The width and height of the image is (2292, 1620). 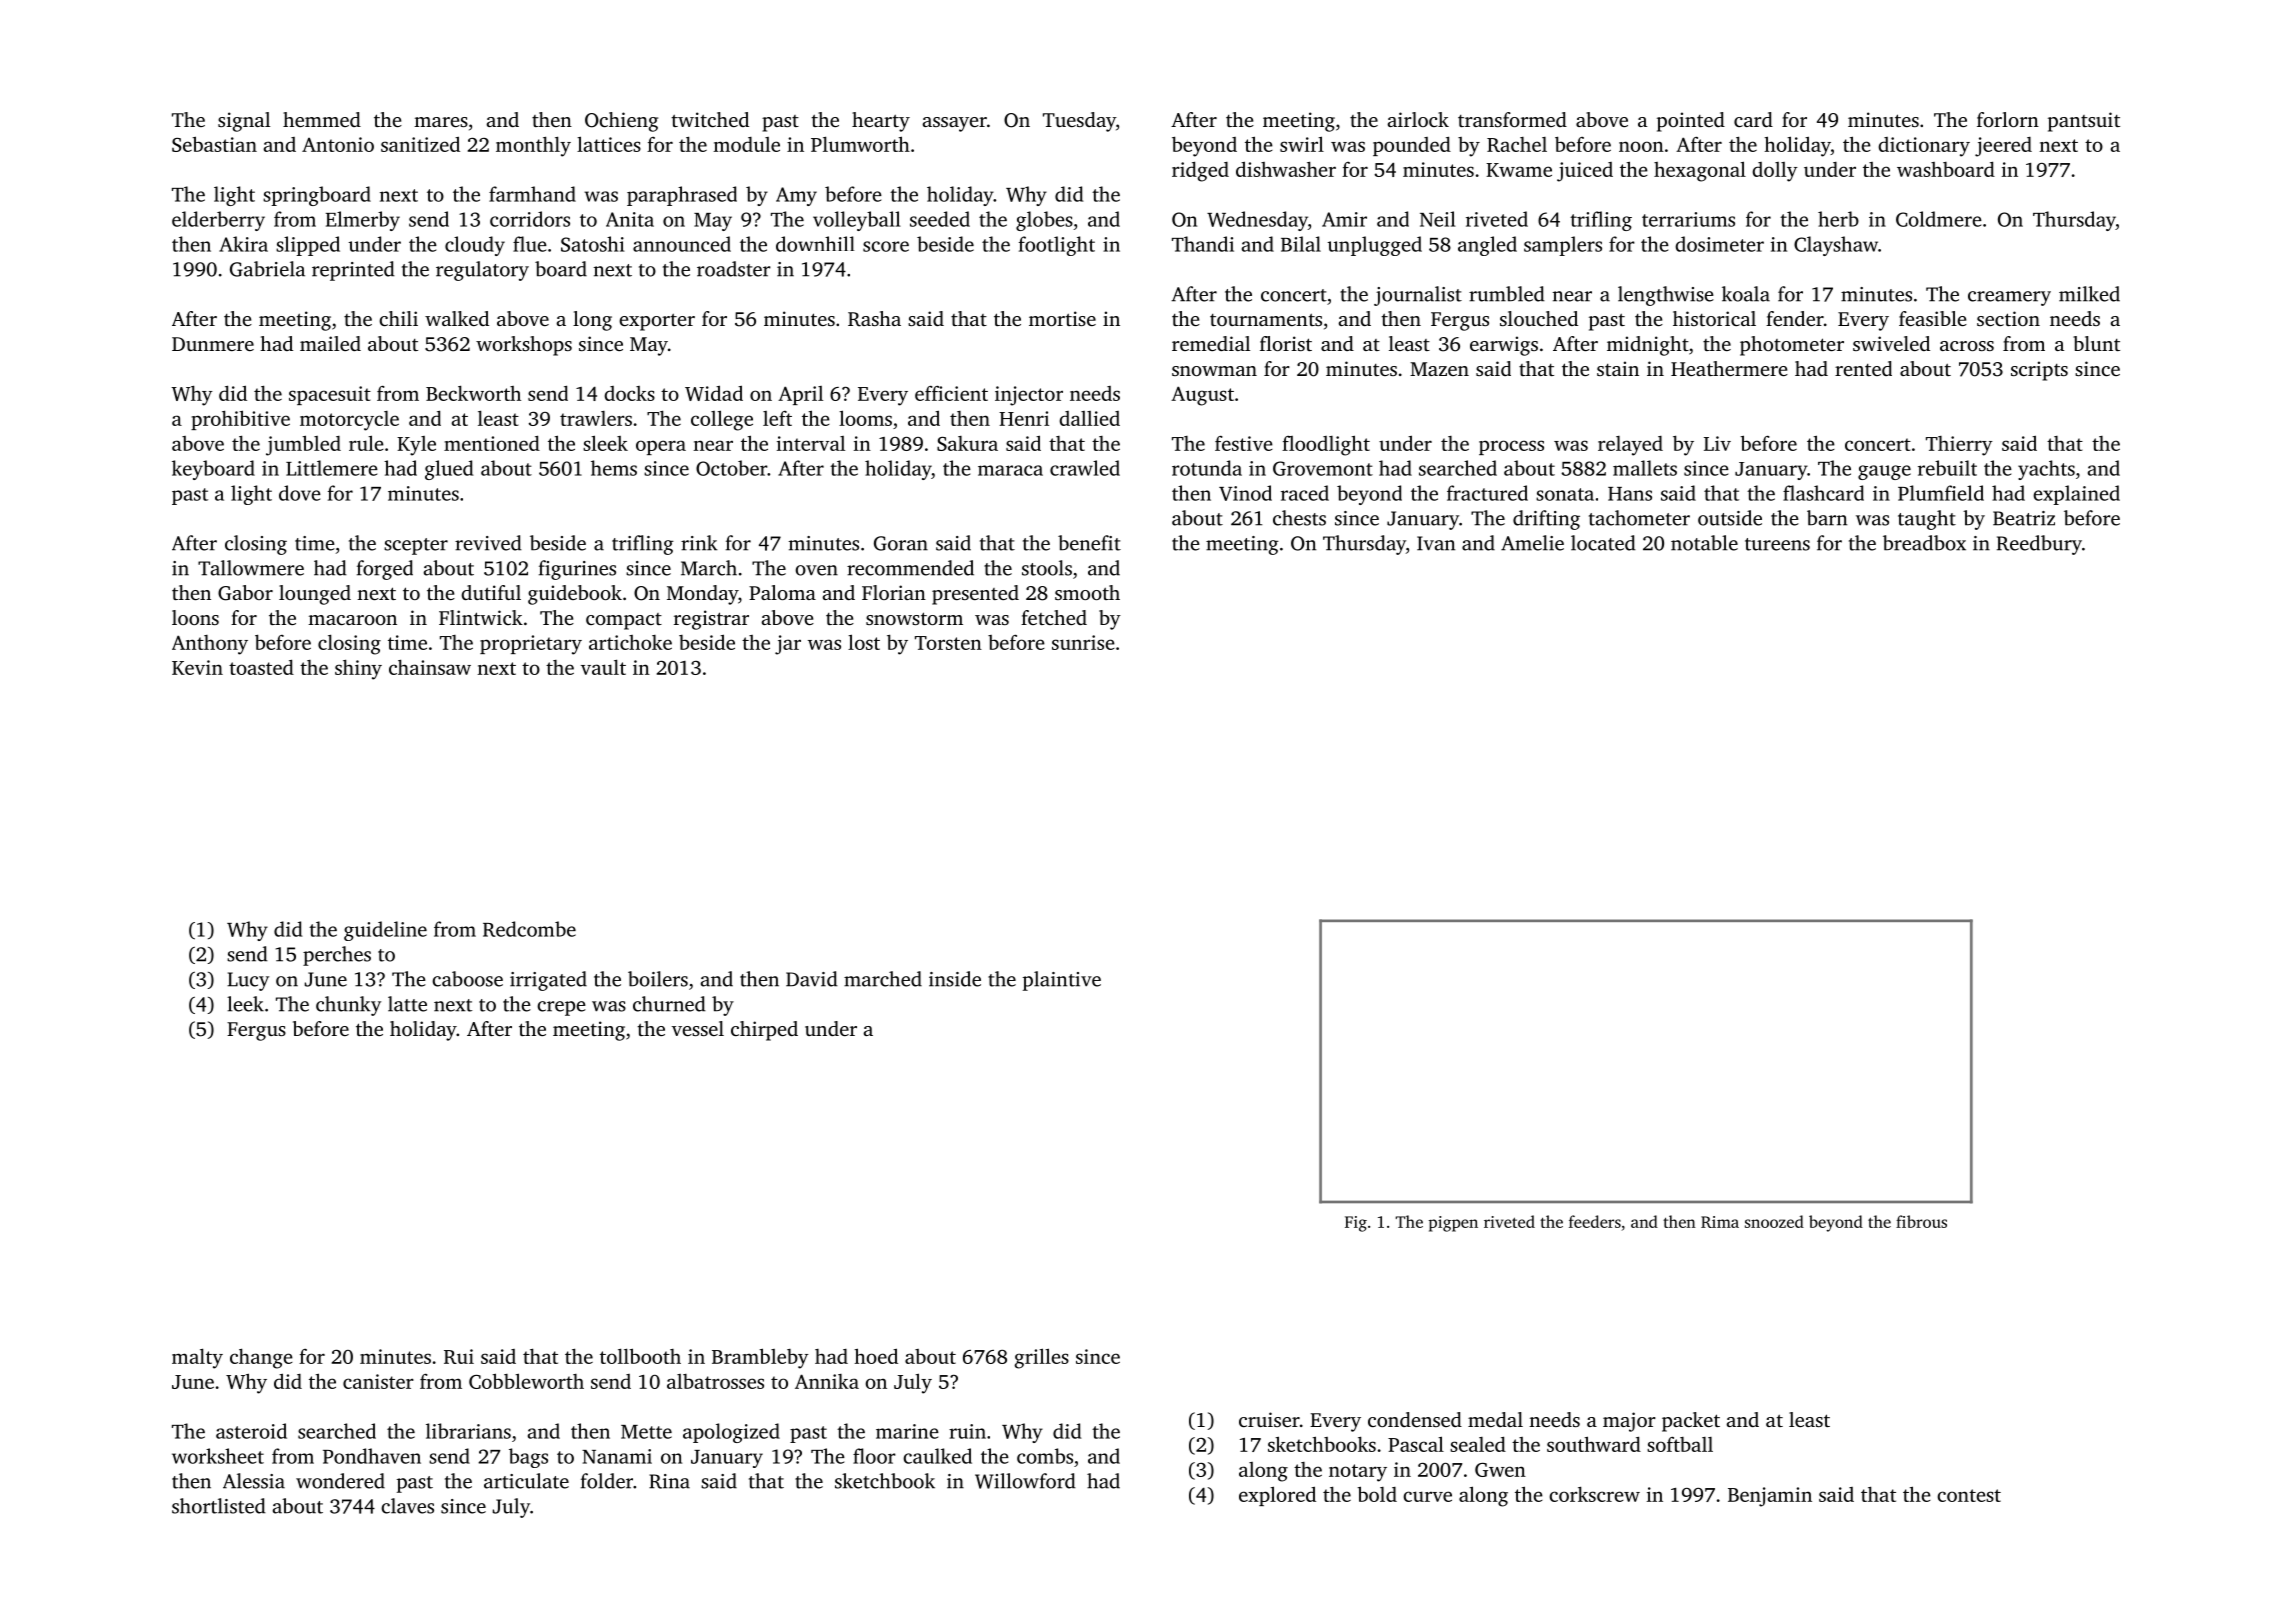 I want to click on located, so click(x=1603, y=543).
